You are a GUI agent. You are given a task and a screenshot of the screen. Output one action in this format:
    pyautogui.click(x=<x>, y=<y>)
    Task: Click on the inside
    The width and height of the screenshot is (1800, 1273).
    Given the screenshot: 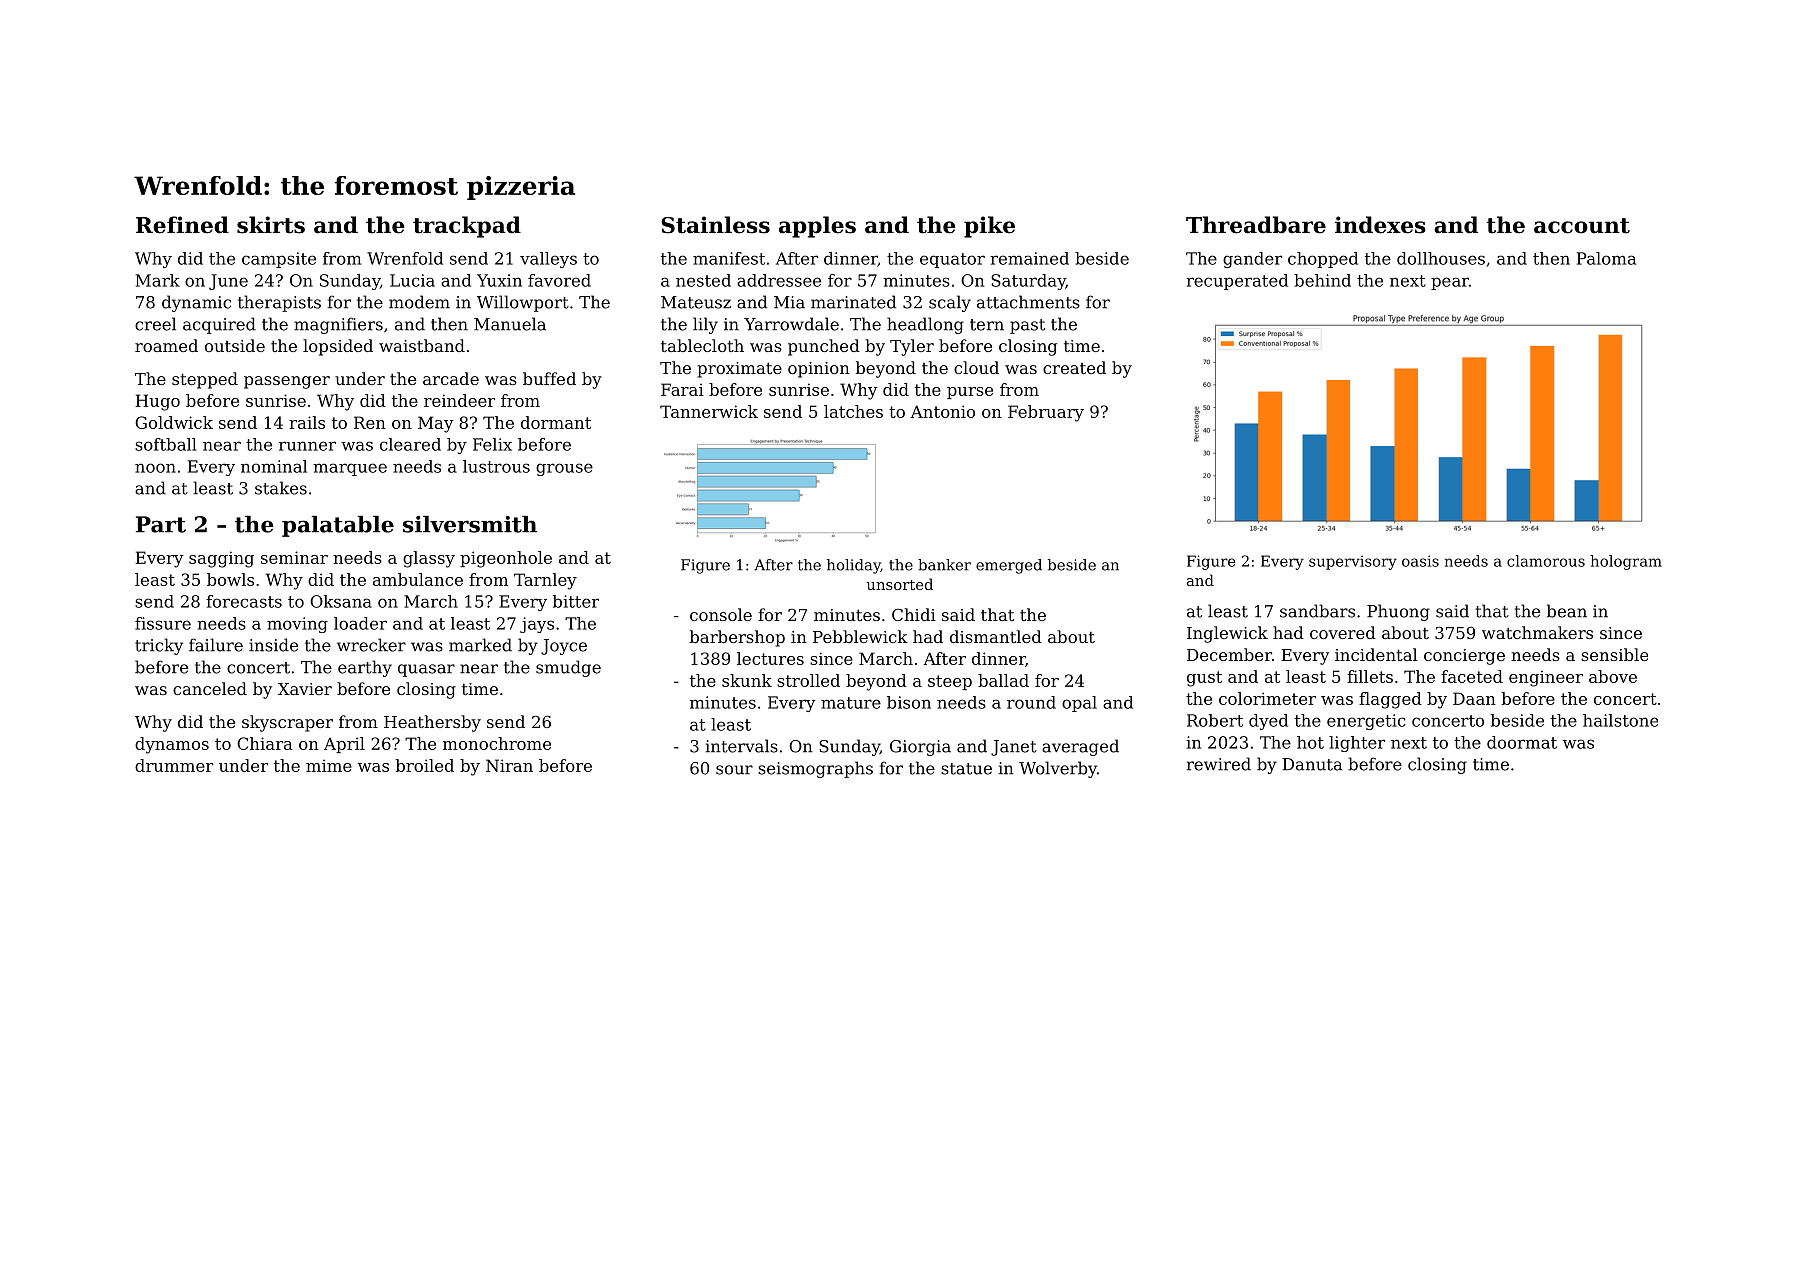 What is the action you would take?
    pyautogui.click(x=273, y=645)
